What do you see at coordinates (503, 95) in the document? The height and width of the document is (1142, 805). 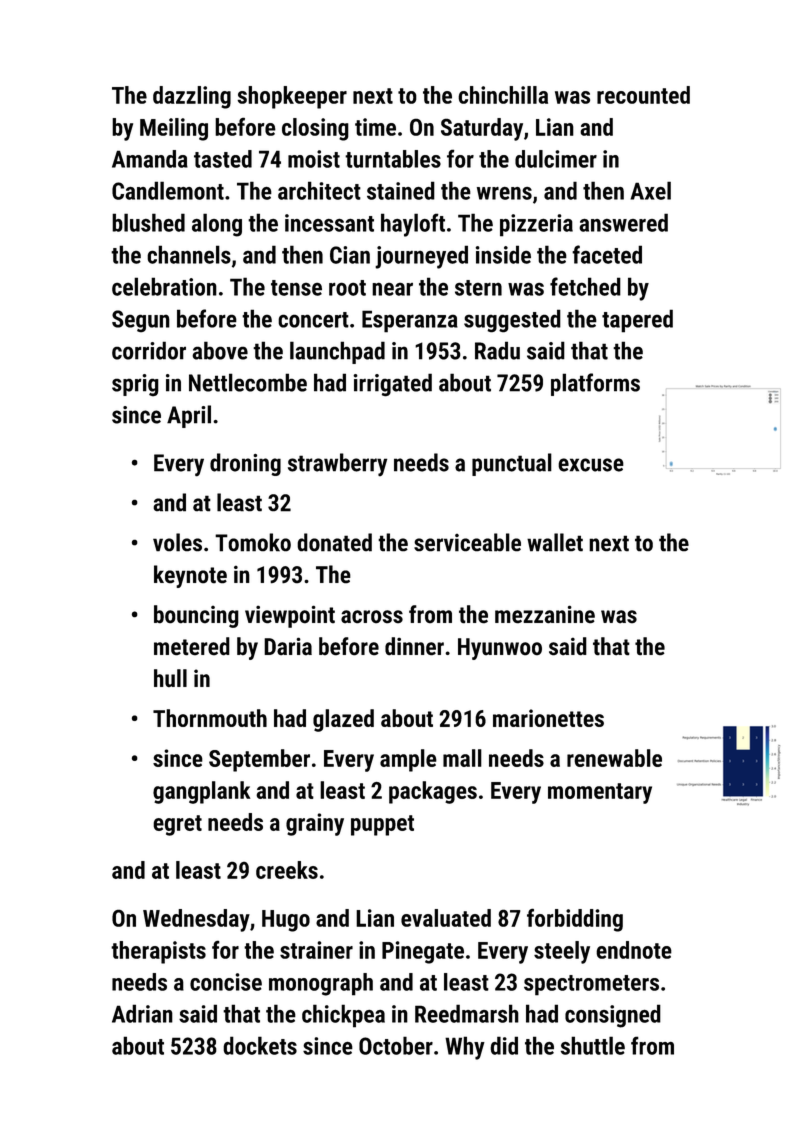 I see `chinchilla` at bounding box center [503, 95].
